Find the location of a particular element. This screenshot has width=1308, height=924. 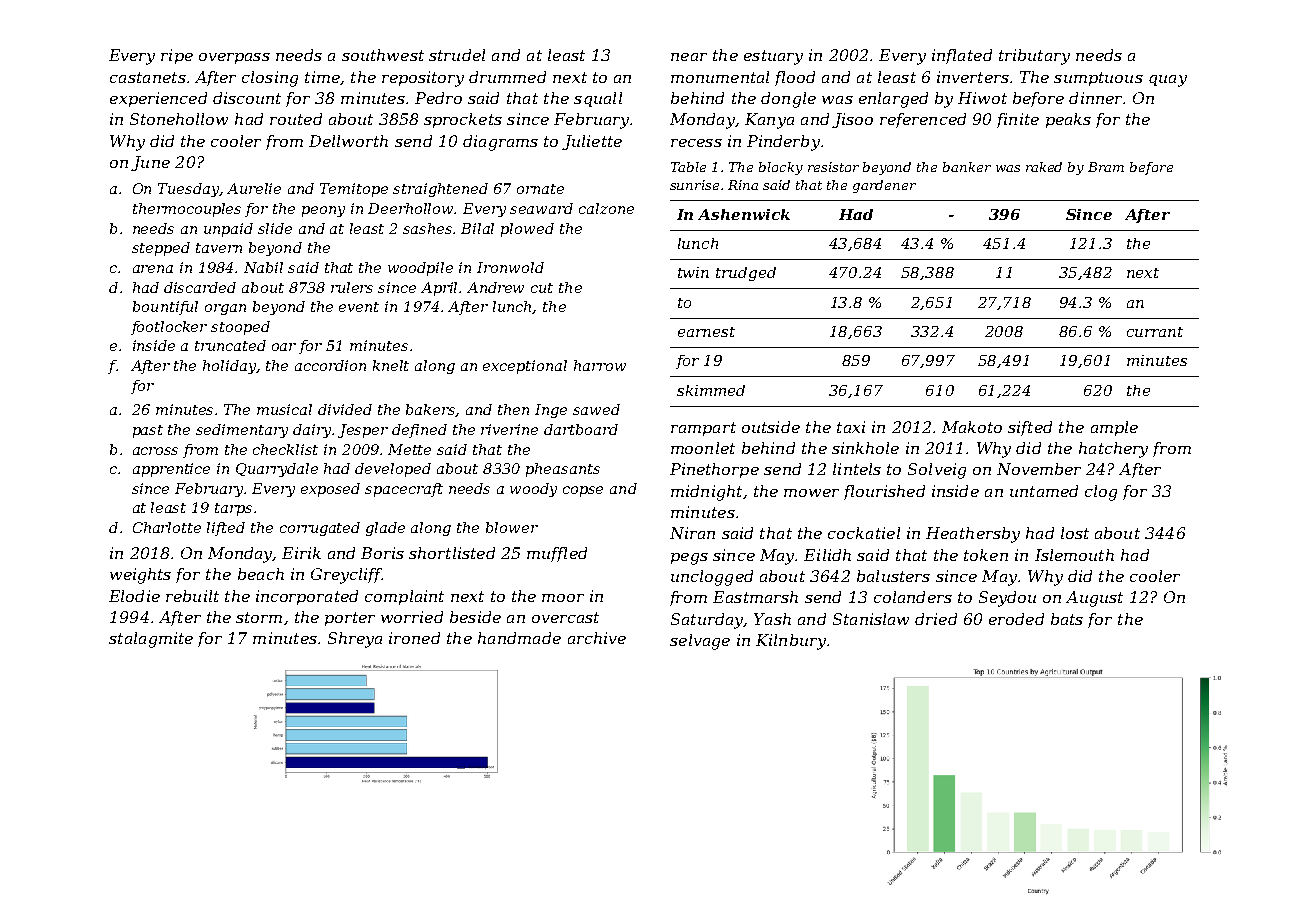

lintels is located at coordinates (857, 469).
